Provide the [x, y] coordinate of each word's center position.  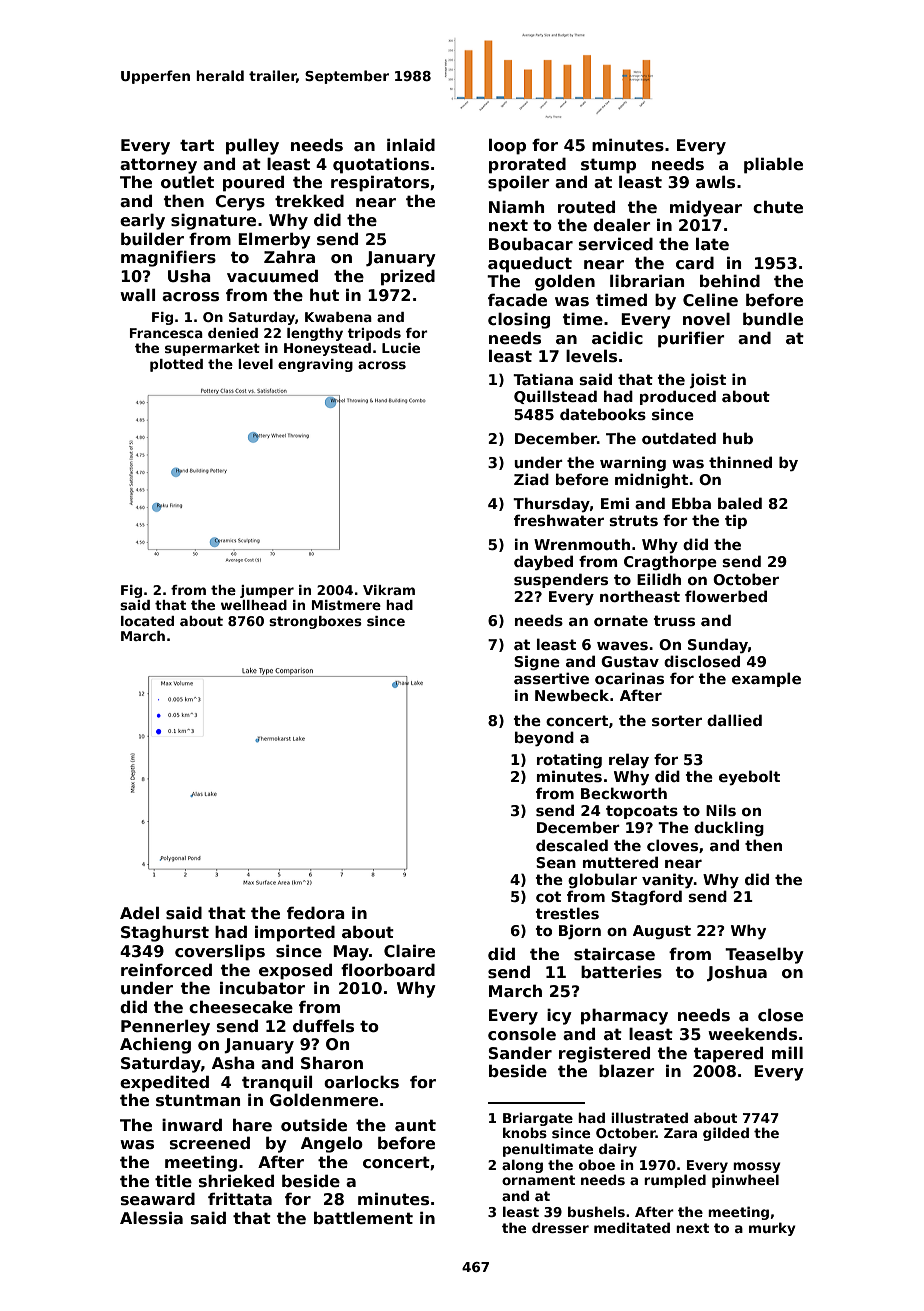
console [522, 1034]
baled [740, 503]
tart [197, 145]
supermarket [212, 349]
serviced [616, 244]
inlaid [411, 144]
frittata [240, 1198]
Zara [680, 1133]
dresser [560, 1227]
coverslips [220, 952]
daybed [543, 562]
